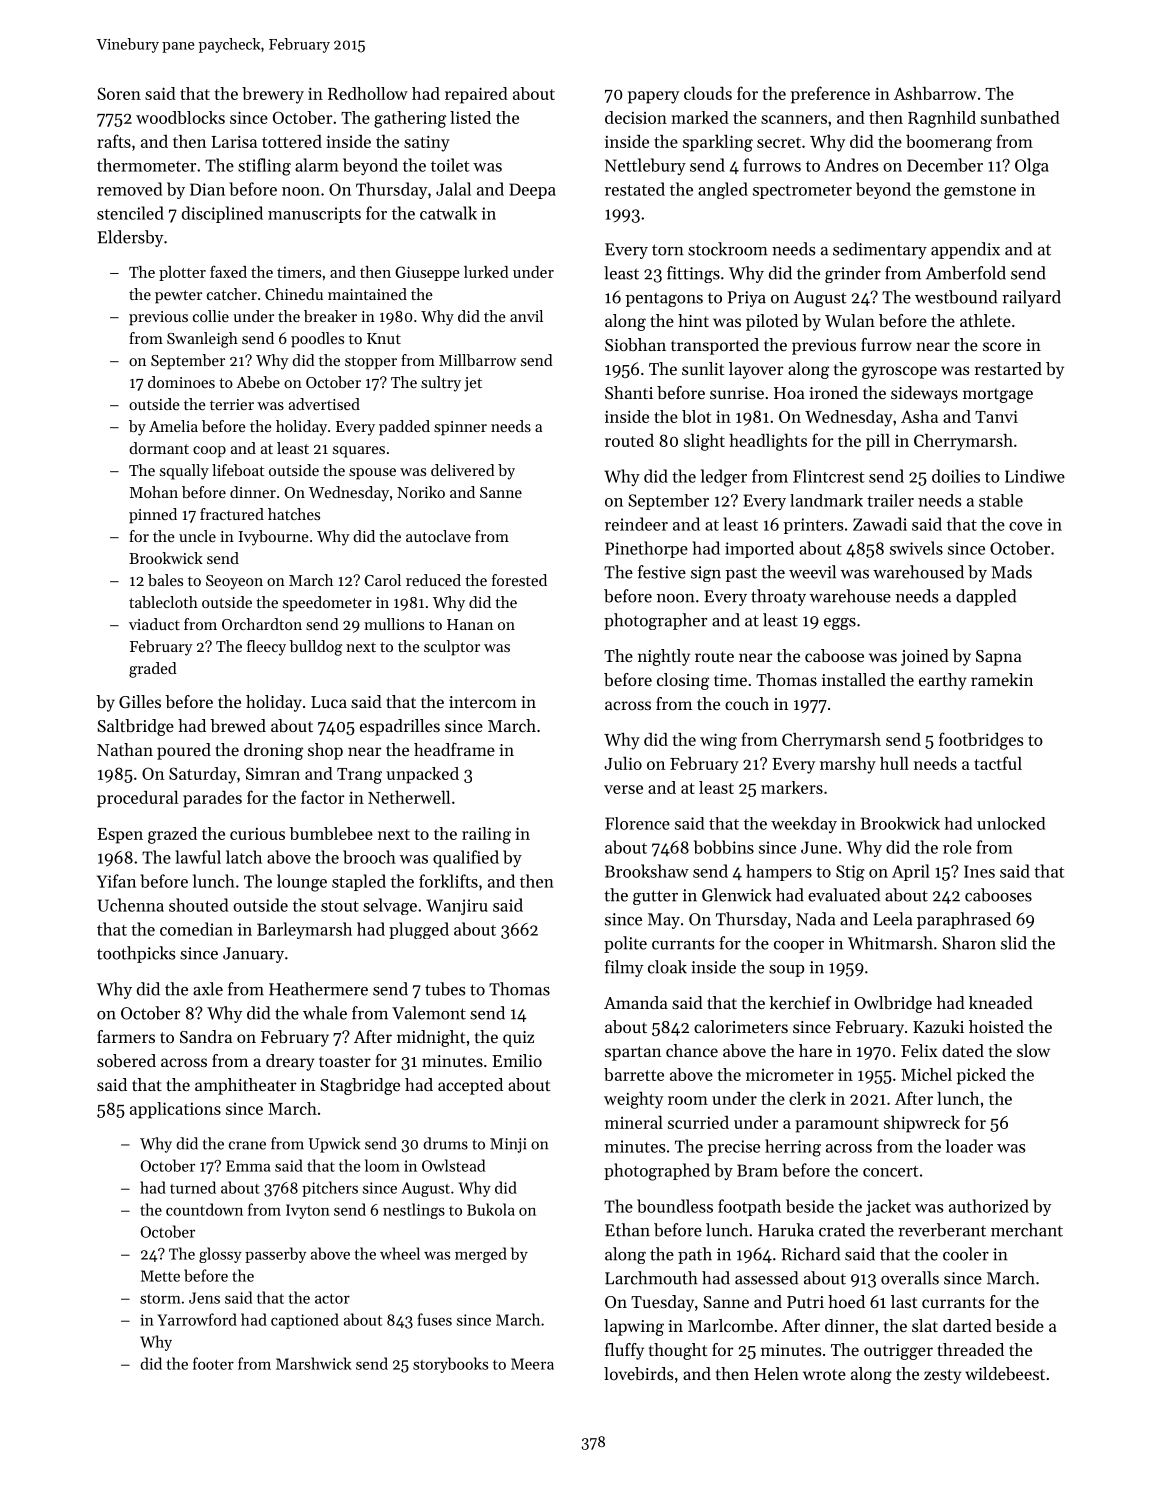  I want to click on footer, so click(213, 1363).
